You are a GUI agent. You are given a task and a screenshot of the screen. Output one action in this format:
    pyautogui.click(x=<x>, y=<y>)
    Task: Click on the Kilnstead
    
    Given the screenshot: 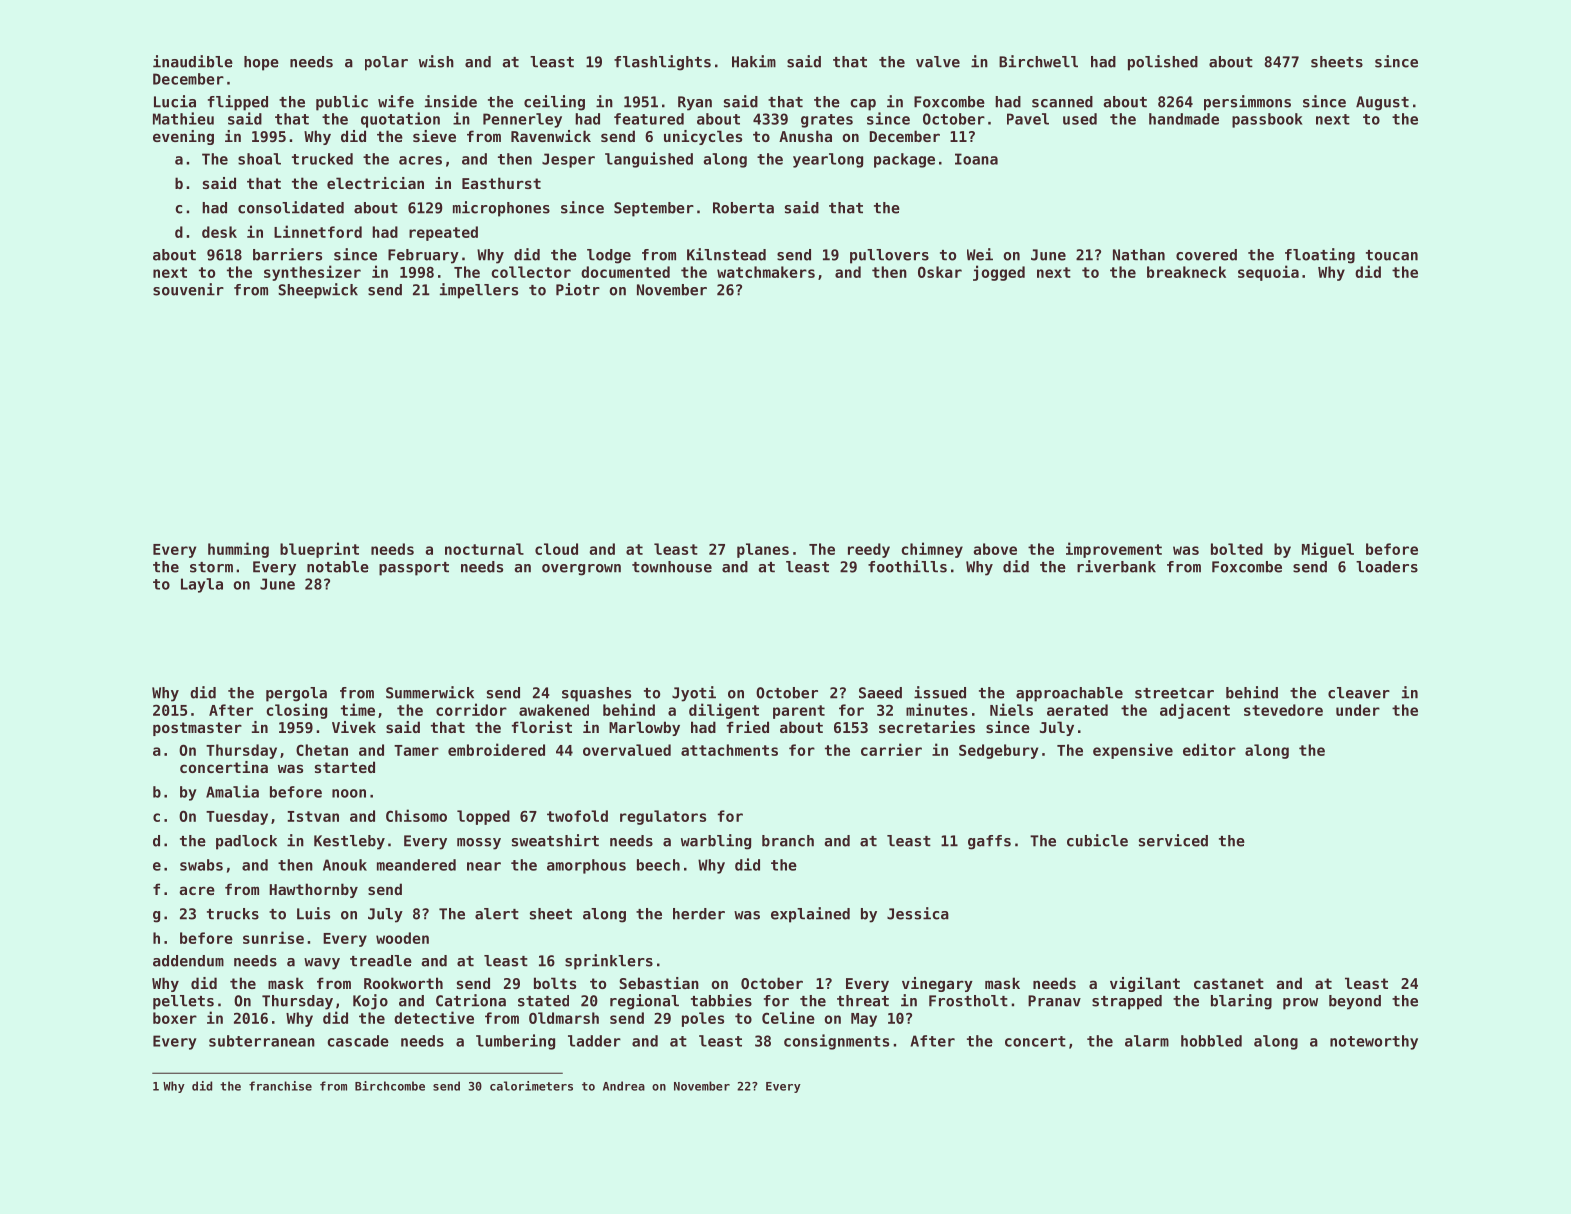 What is the action you would take?
    pyautogui.click(x=726, y=254)
